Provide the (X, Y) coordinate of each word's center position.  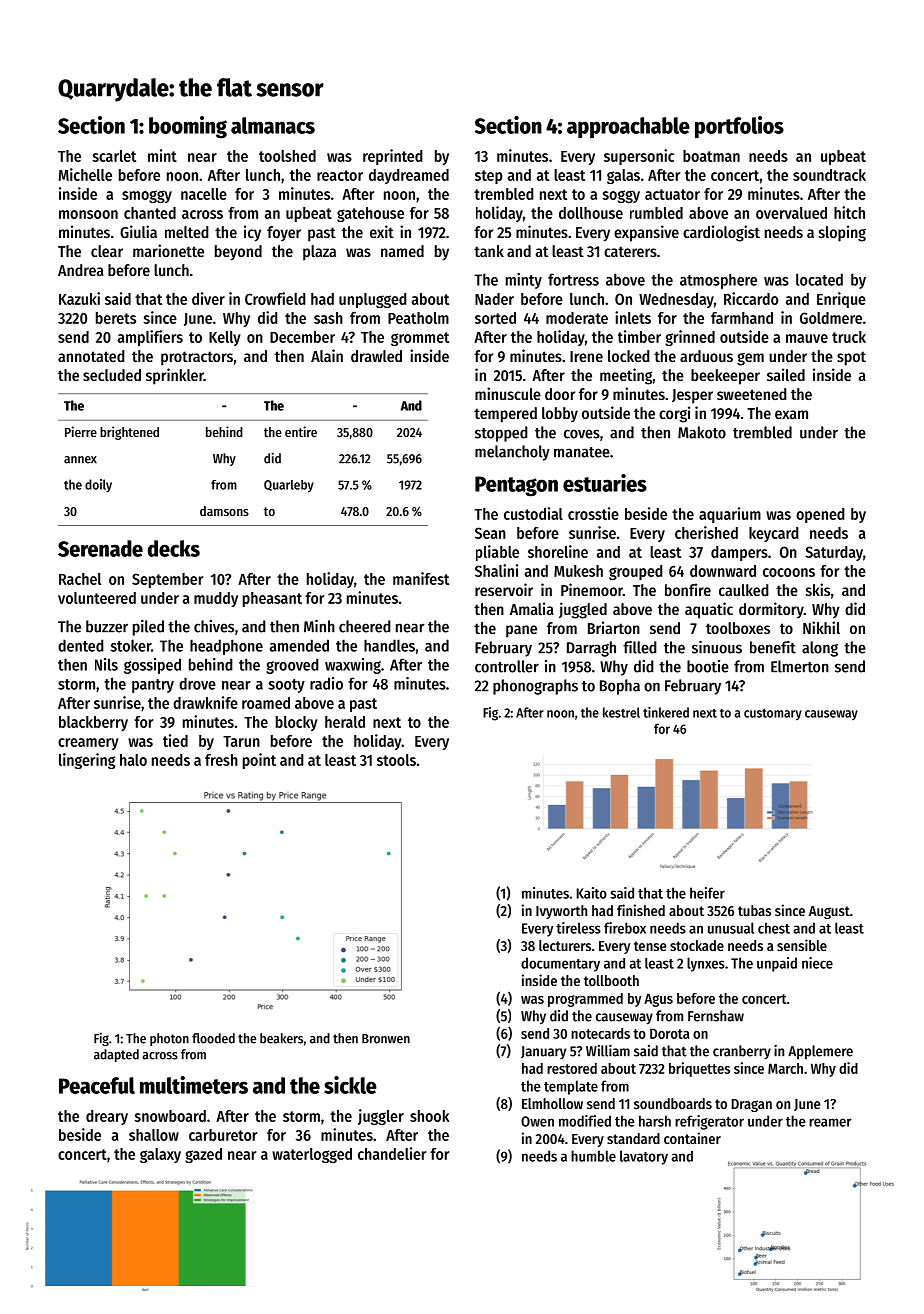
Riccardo (751, 298)
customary (773, 714)
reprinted (393, 157)
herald (345, 722)
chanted (150, 213)
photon (169, 1039)
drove (197, 683)
